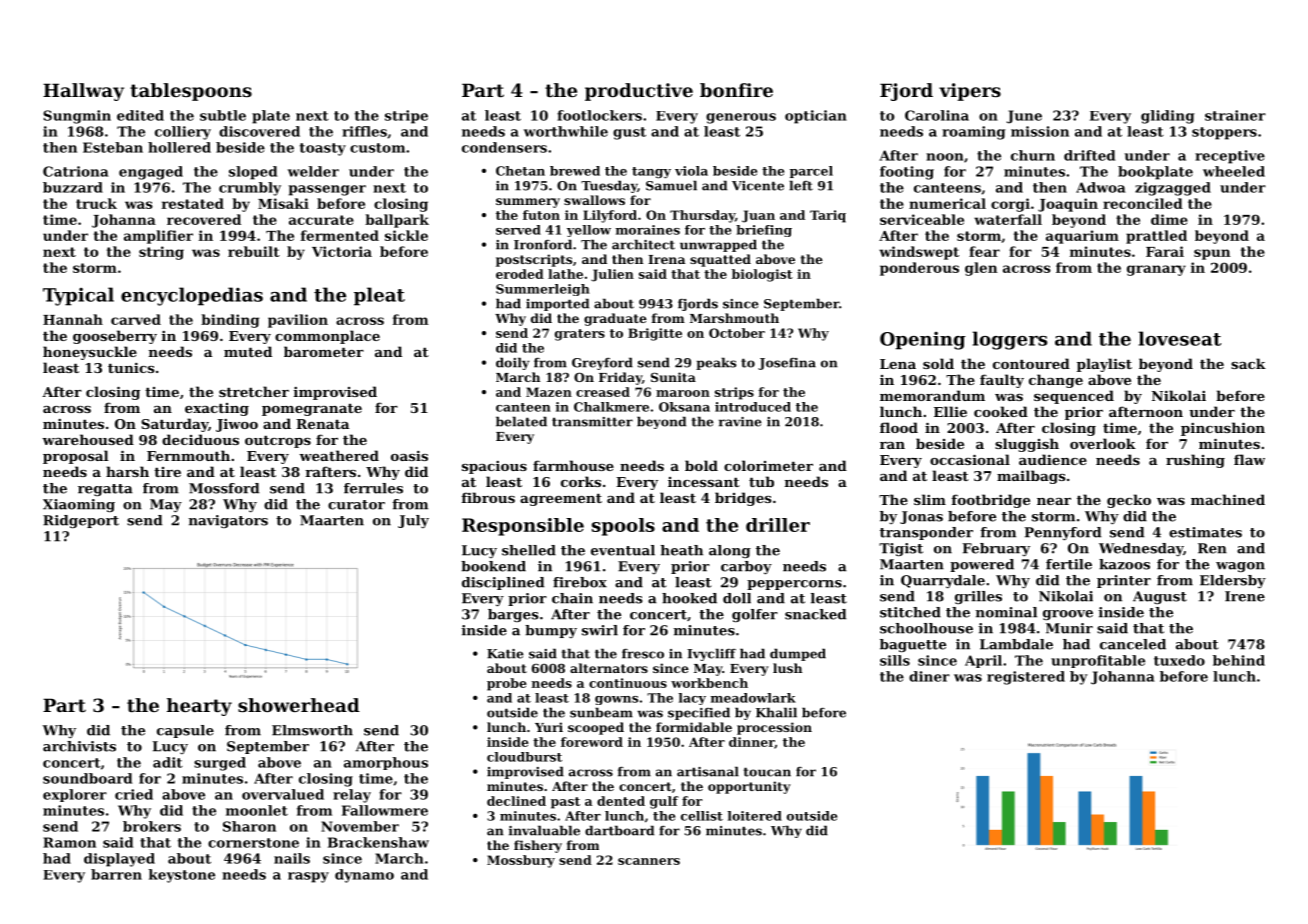 This document has height=924, width=1308. What do you see at coordinates (385, 810) in the document?
I see `Fallowmere` at bounding box center [385, 810].
